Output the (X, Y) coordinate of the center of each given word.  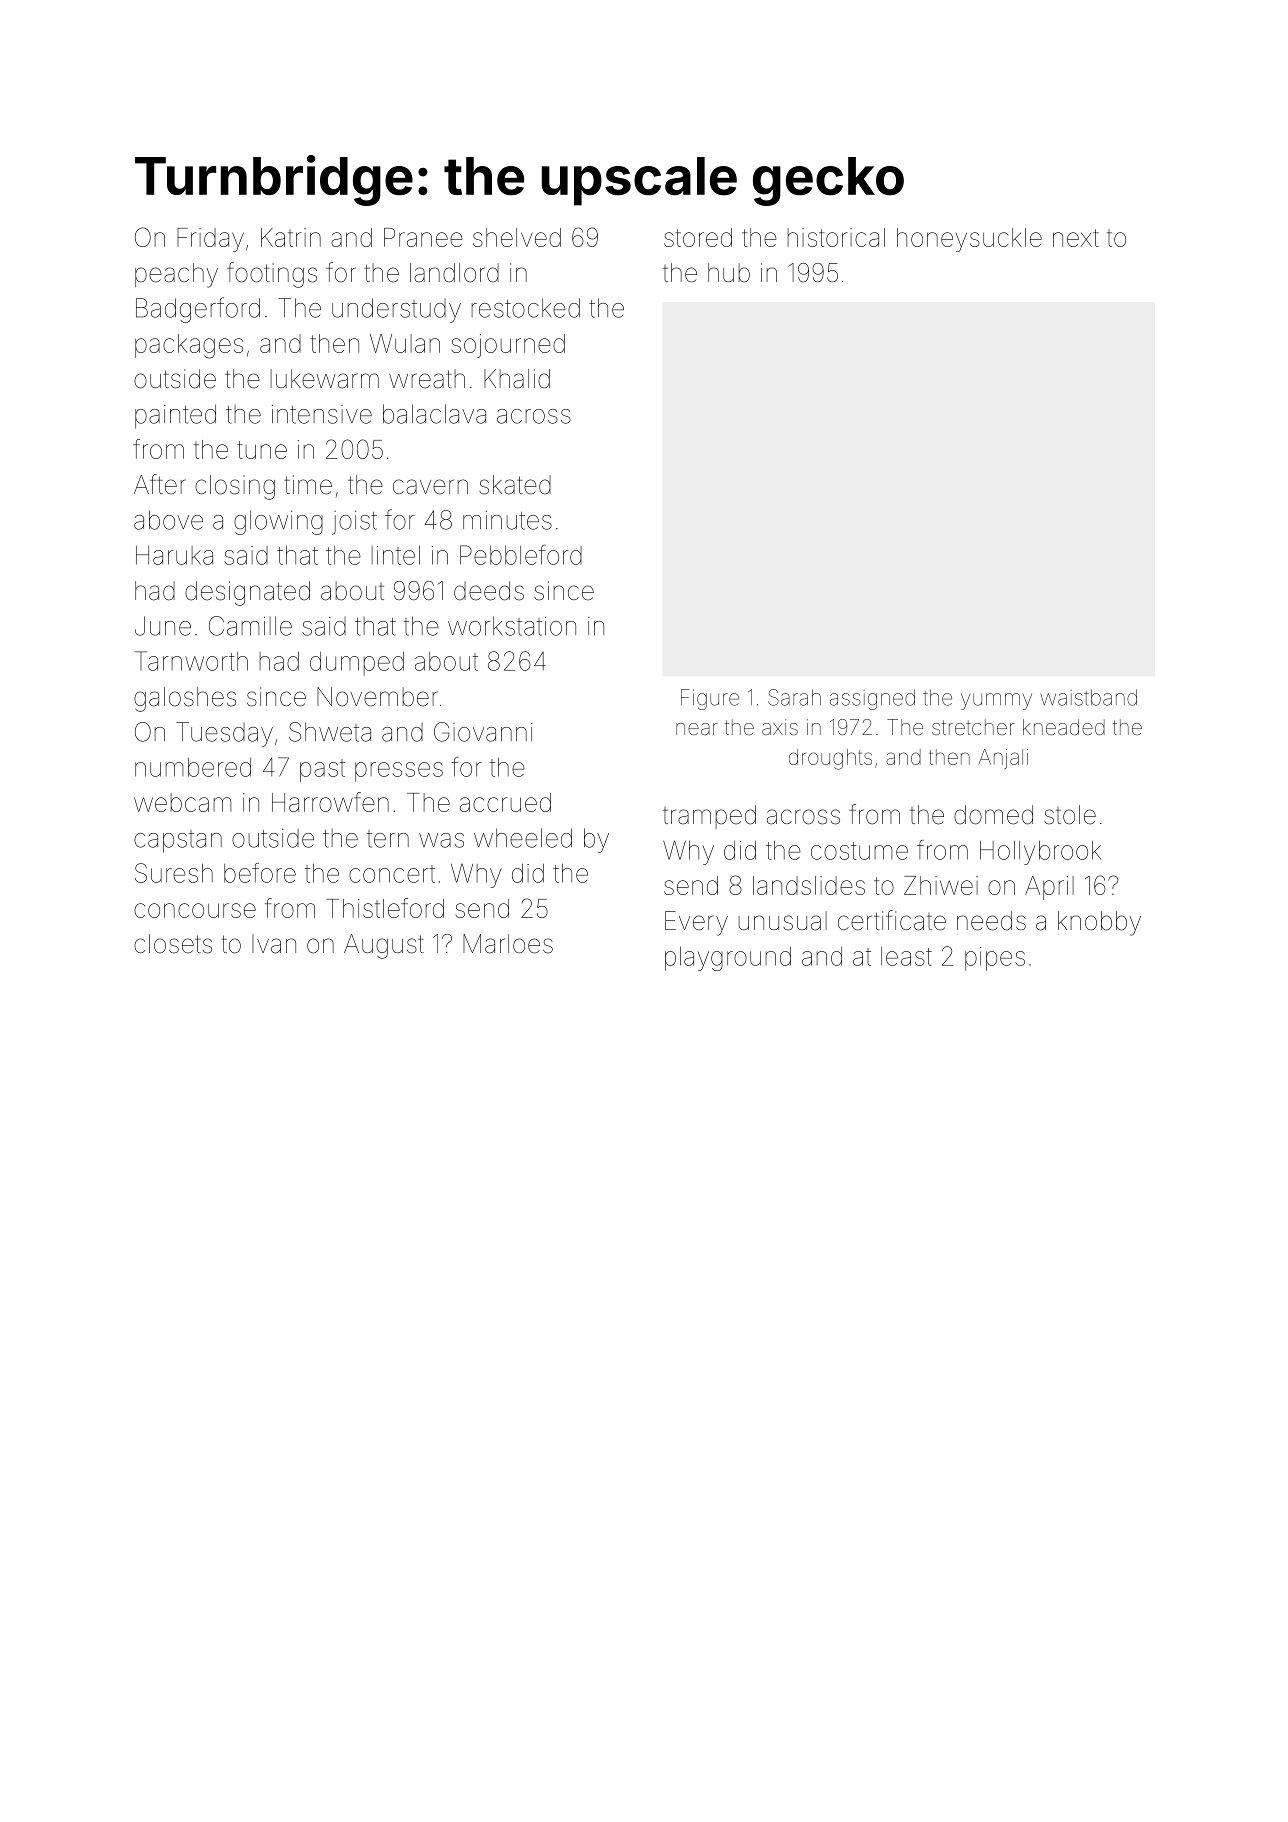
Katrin (291, 237)
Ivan (274, 944)
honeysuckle (969, 240)
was (441, 840)
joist (354, 523)
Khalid (517, 379)
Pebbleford (521, 555)
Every (696, 923)
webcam (182, 802)
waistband (1088, 697)
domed (993, 815)
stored (698, 237)
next (1076, 238)
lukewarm (325, 379)
